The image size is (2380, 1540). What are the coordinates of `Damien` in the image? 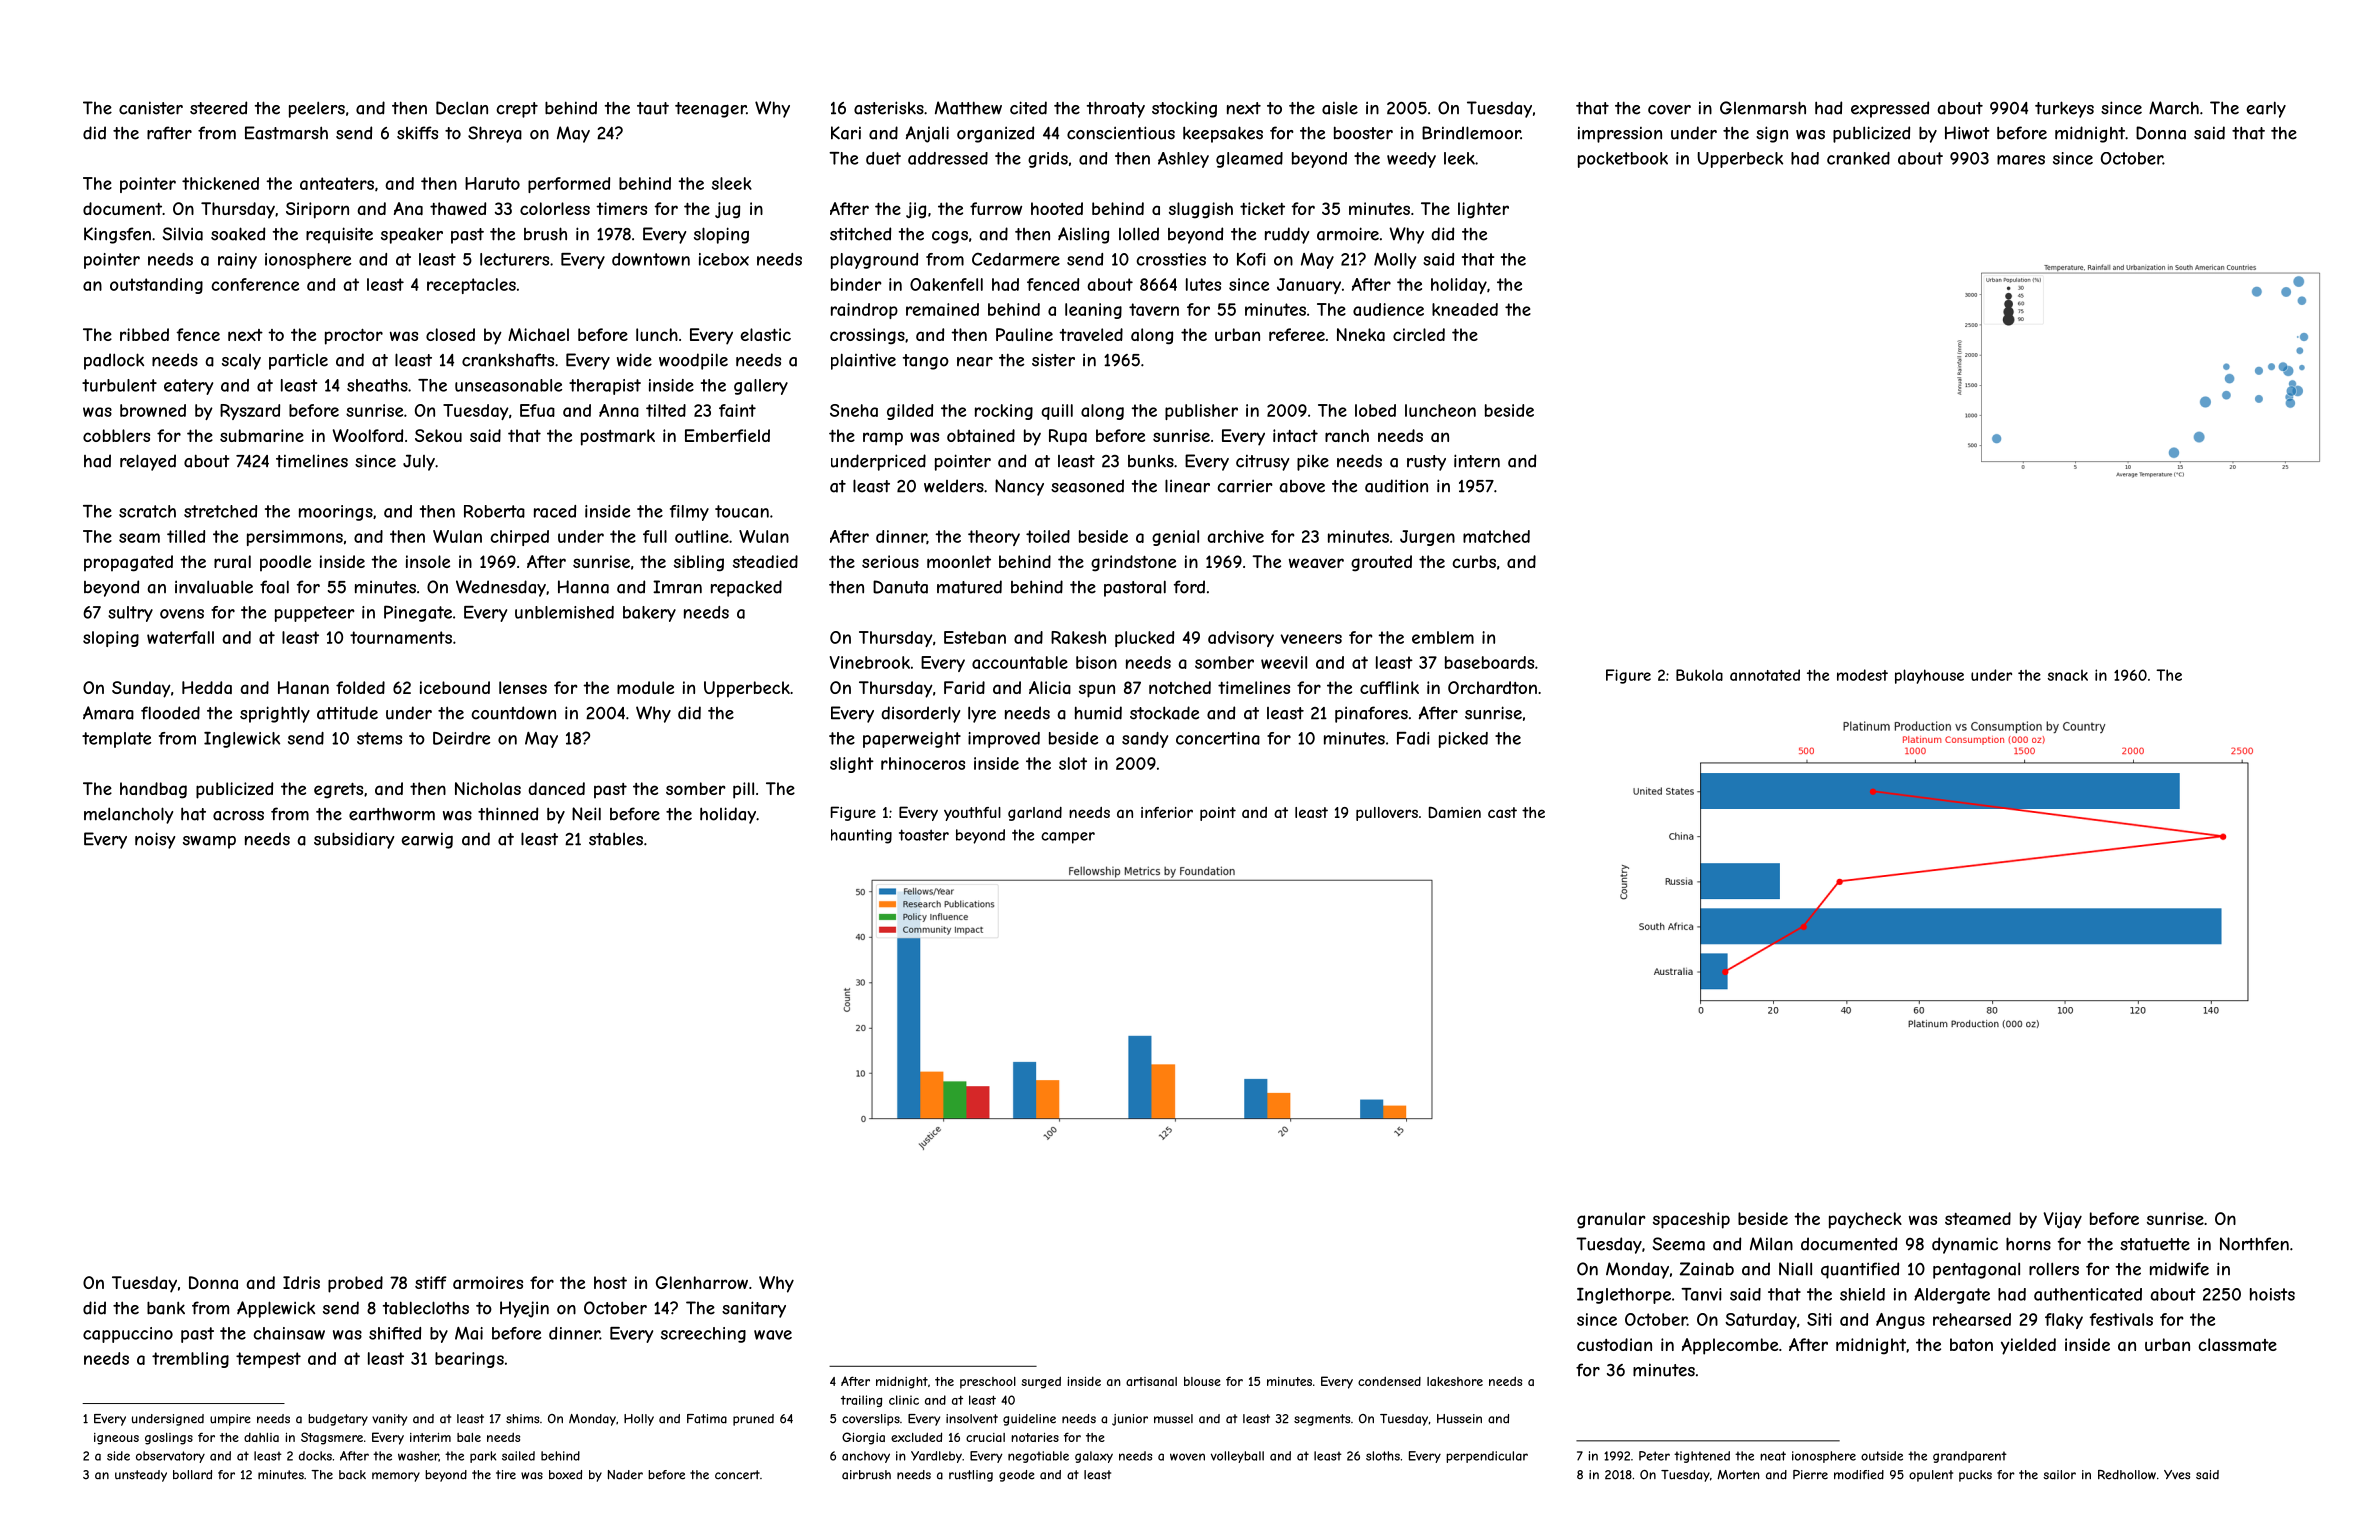 It's located at (1455, 812).
